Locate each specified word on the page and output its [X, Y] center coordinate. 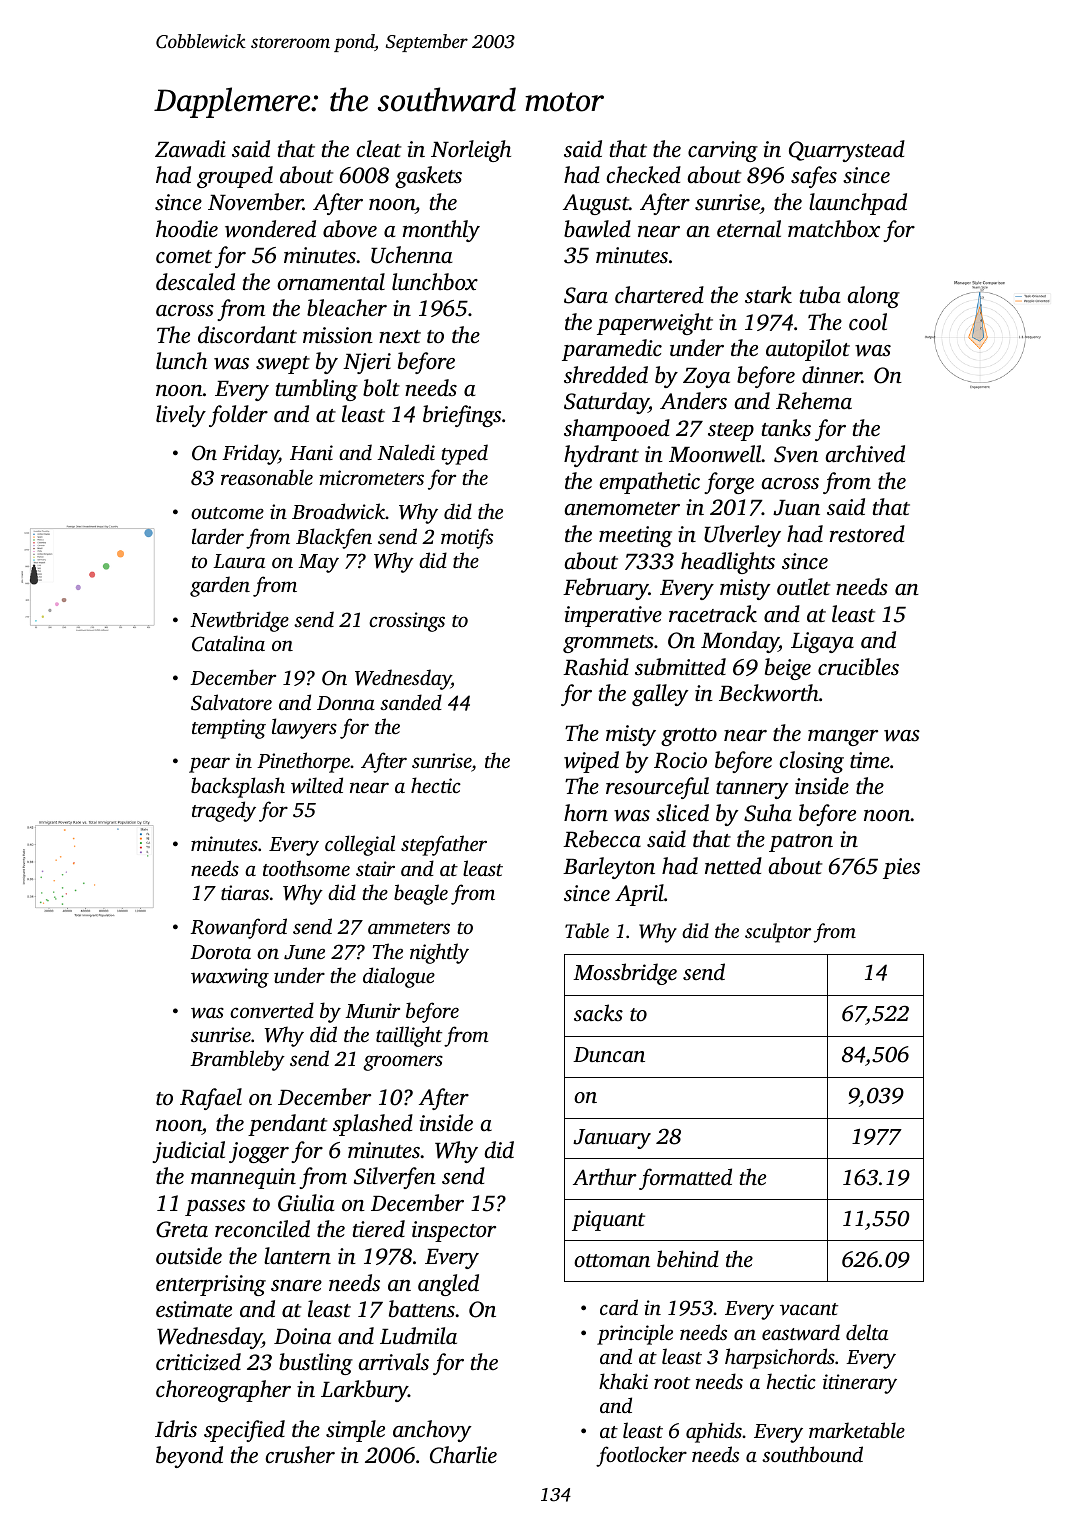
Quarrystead [847, 151]
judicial [188, 1152]
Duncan [609, 1054]
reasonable [267, 477]
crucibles [858, 667]
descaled [195, 282]
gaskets [428, 177]
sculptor [778, 933]
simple [355, 1431]
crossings [407, 622]
